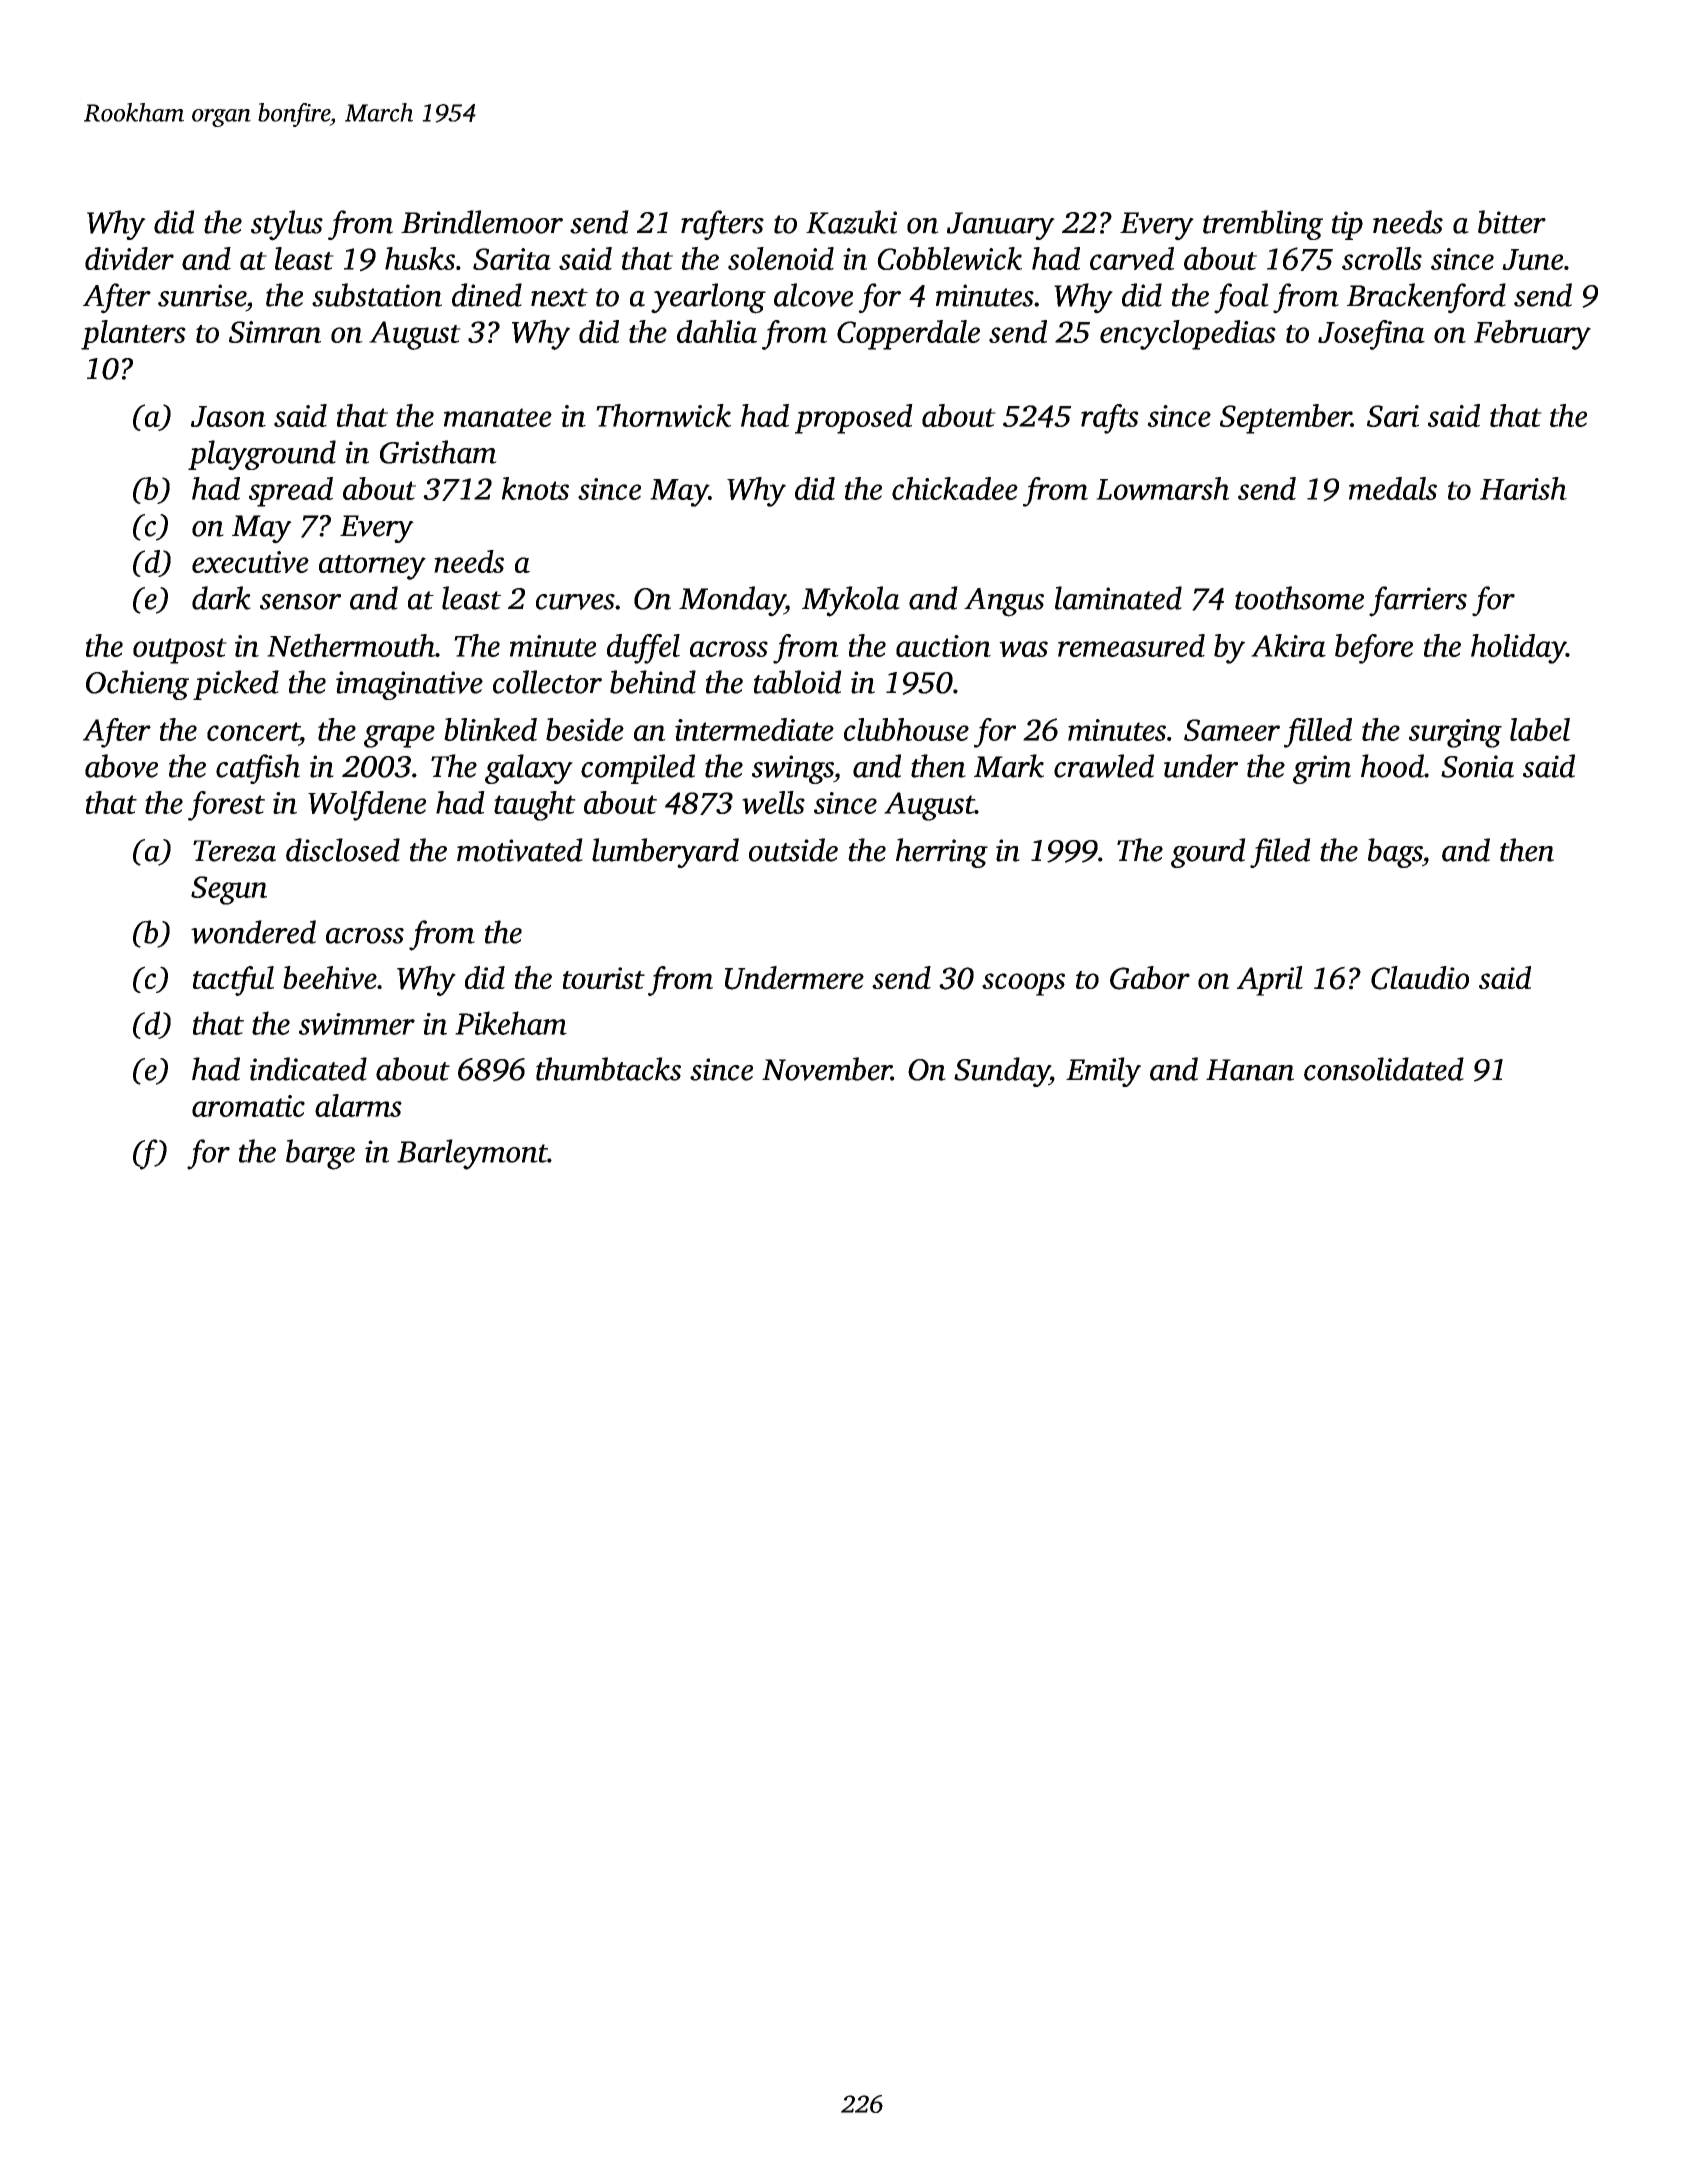  What do you see at coordinates (1009, 766) in the screenshot?
I see `Mark` at bounding box center [1009, 766].
